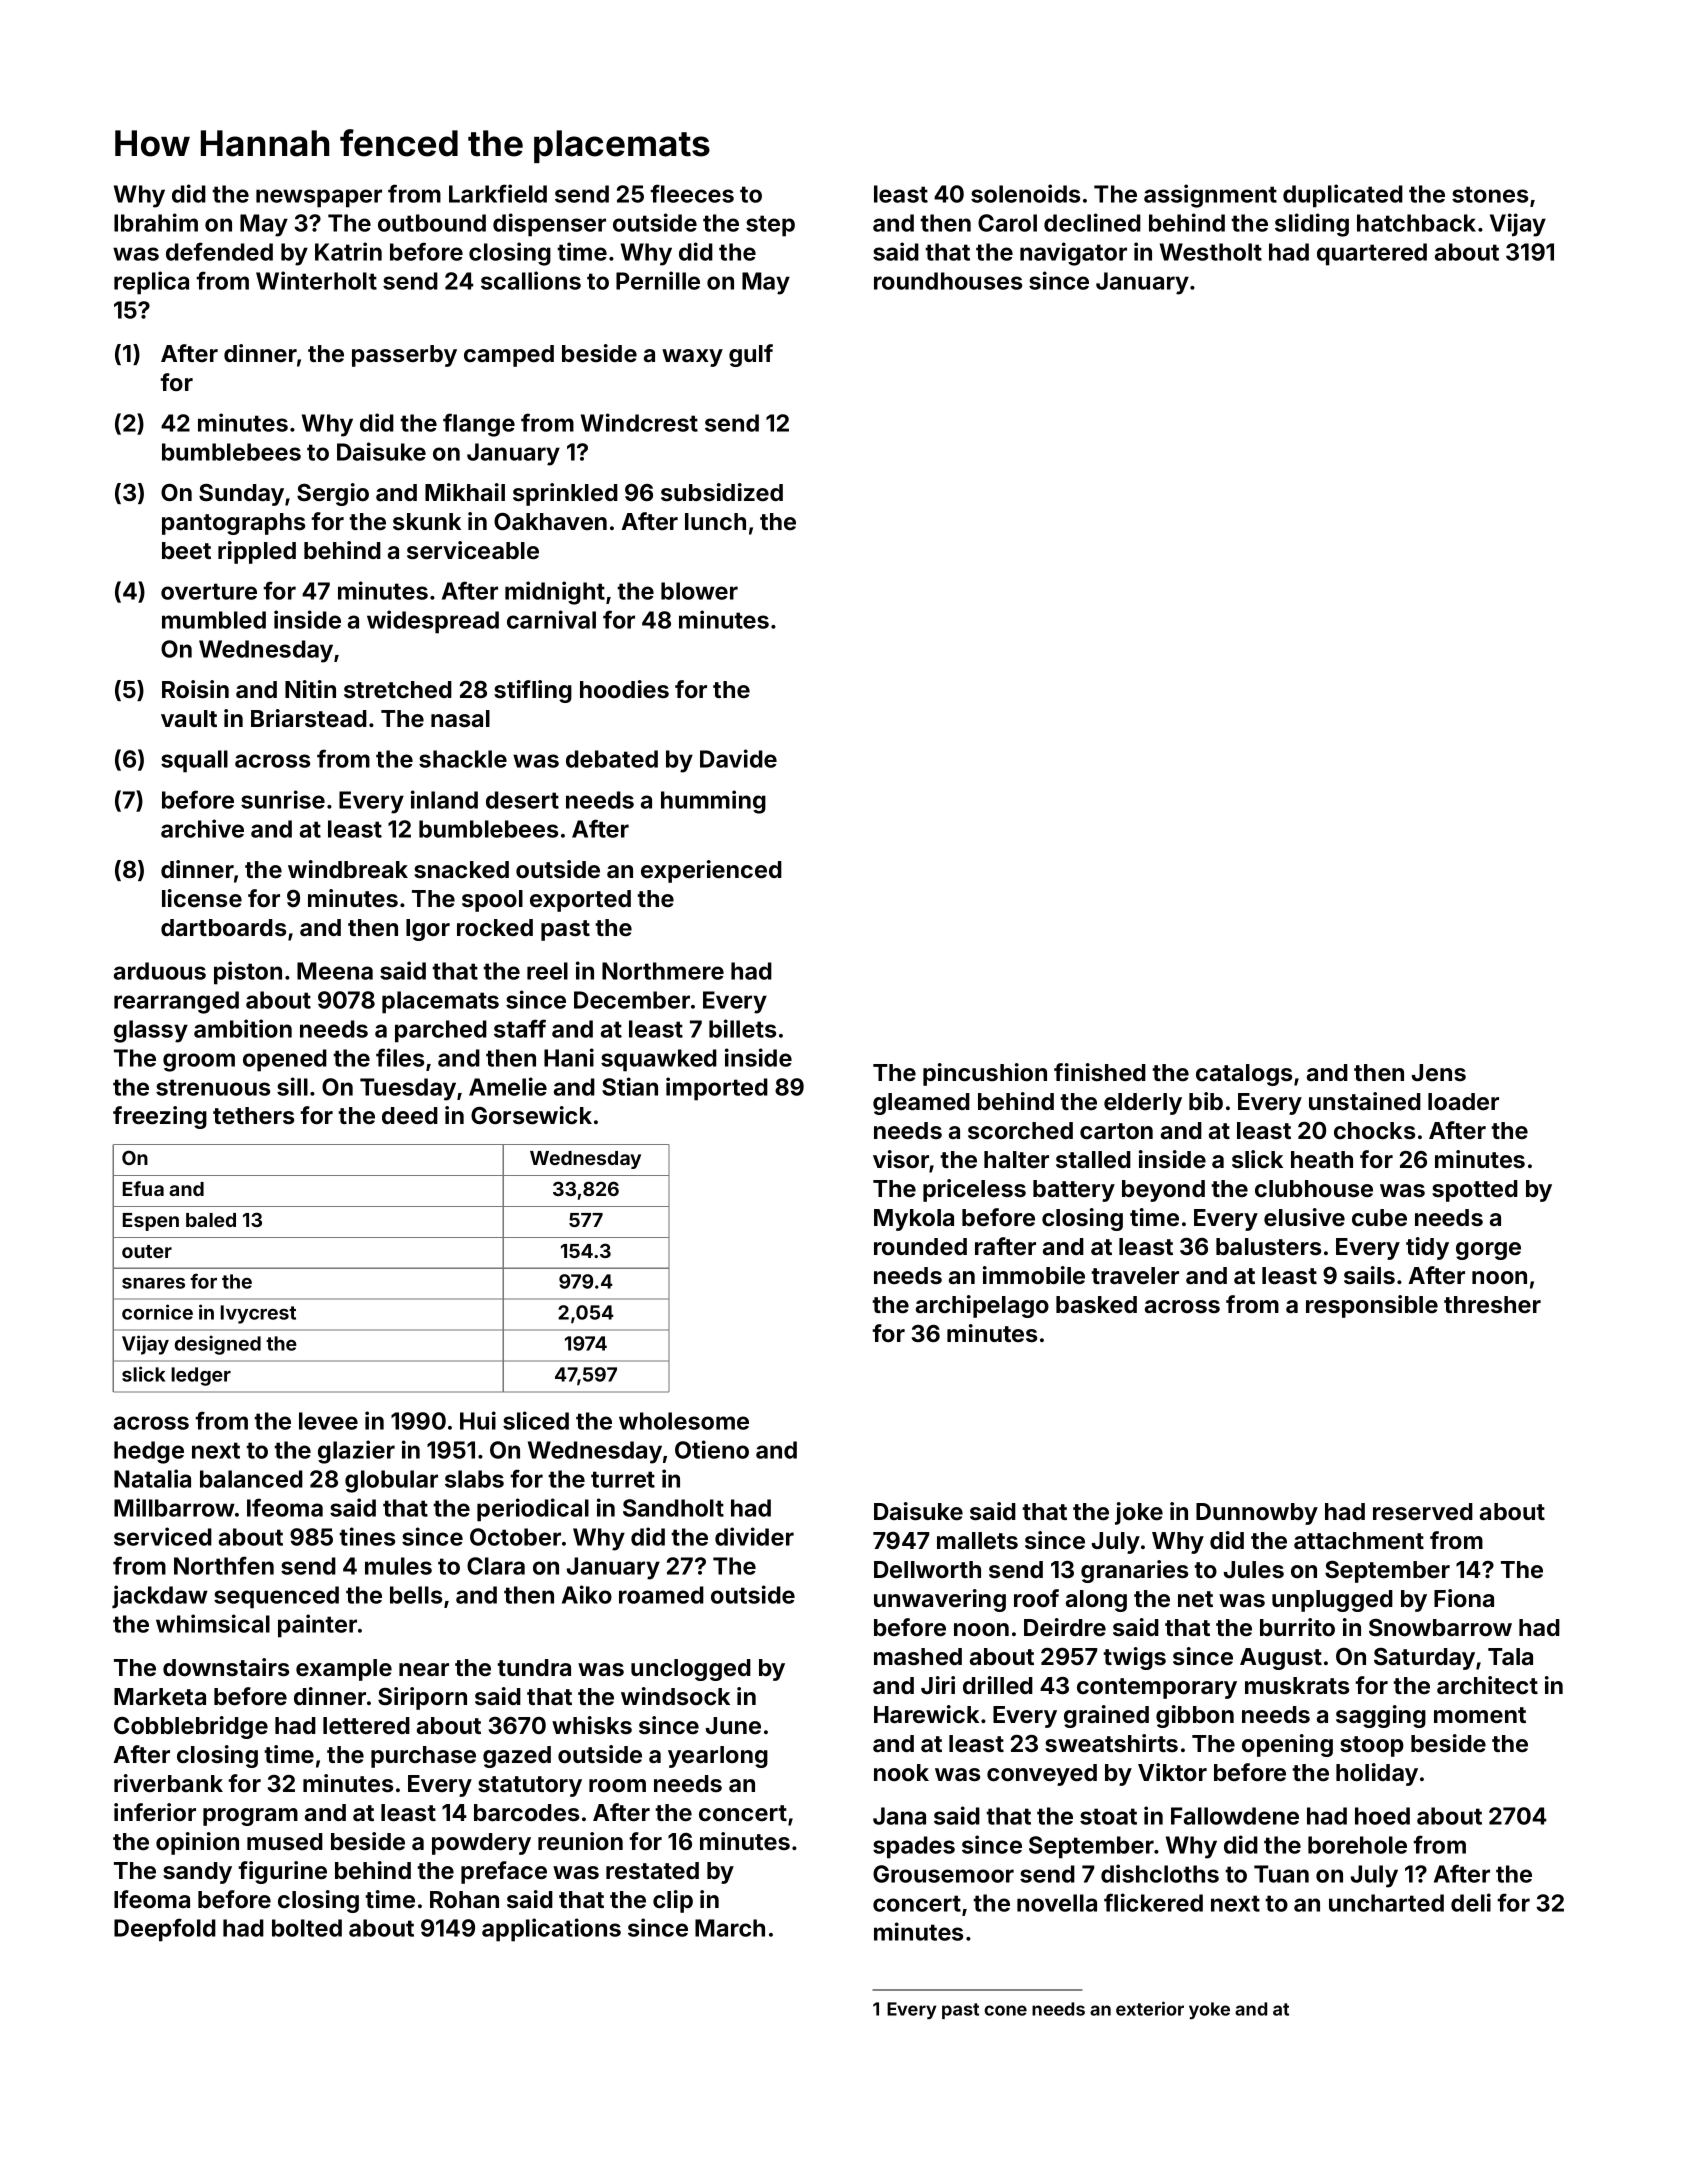  I want to click on duplicated, so click(1343, 196).
